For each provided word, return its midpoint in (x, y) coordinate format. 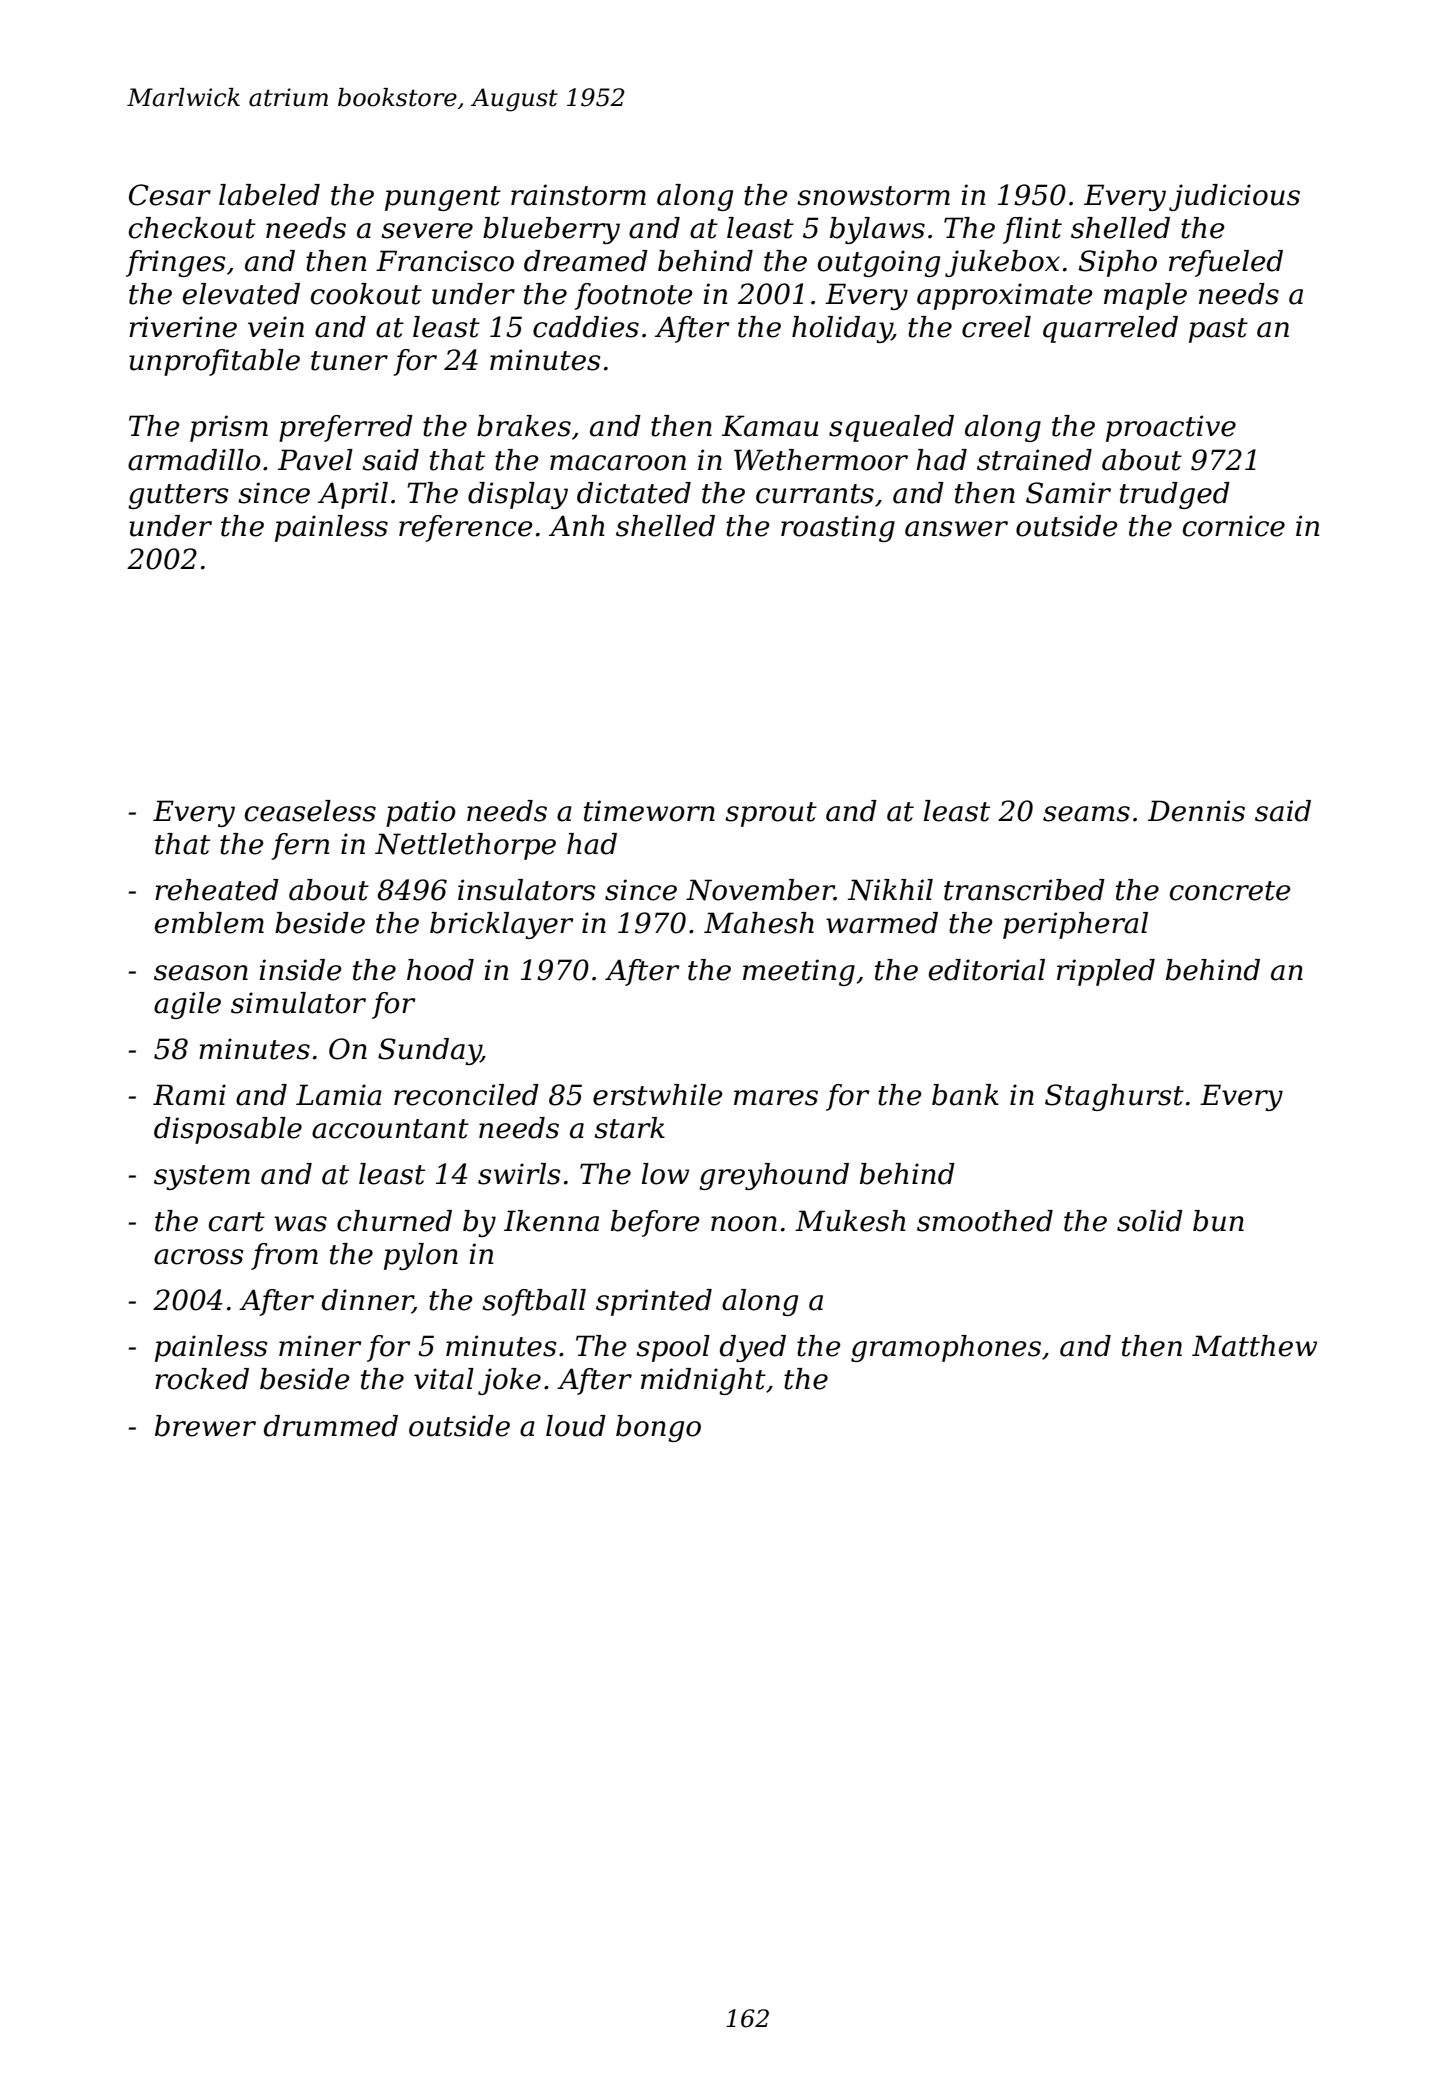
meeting (799, 972)
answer (956, 529)
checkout (192, 228)
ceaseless (310, 811)
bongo (658, 1428)
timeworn (649, 811)
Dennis (1196, 811)
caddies (586, 327)
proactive (1171, 428)
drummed (331, 1426)
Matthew (1254, 1346)
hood (440, 970)
